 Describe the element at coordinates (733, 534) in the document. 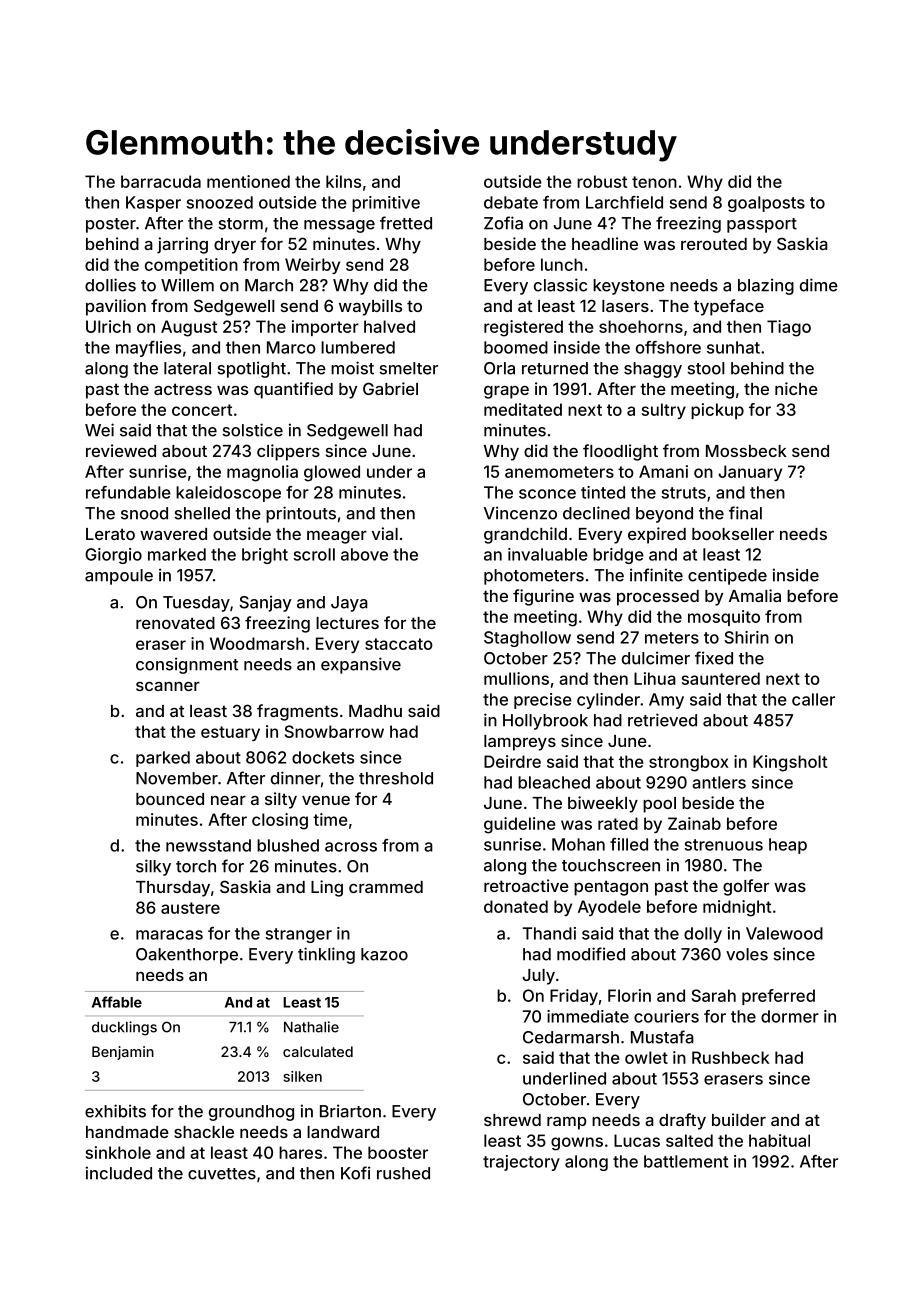

I see `bookseller` at that location.
